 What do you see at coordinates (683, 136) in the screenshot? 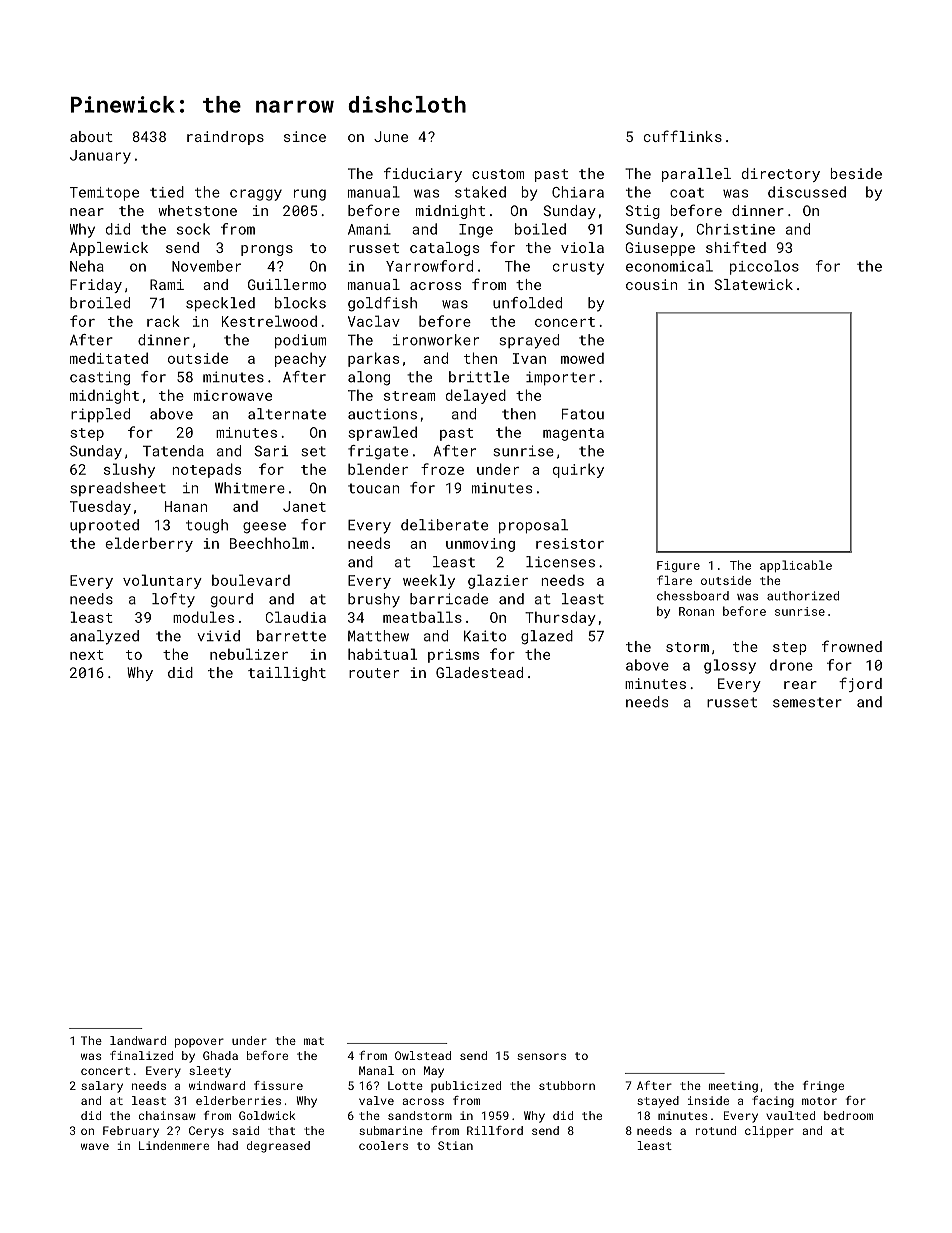
I see `cufflinks` at bounding box center [683, 136].
